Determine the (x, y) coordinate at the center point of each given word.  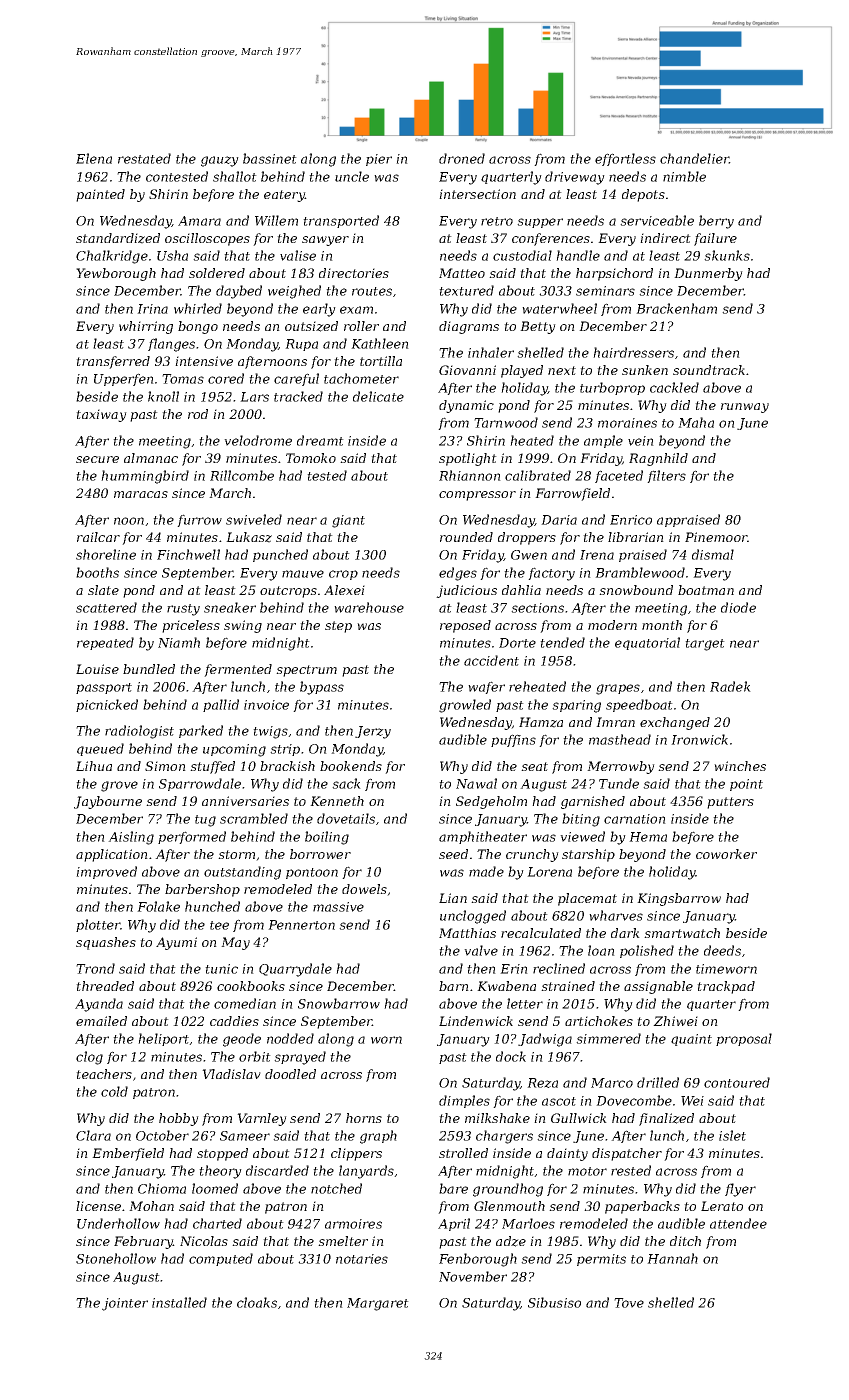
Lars (254, 397)
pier (379, 160)
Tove (629, 1303)
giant (348, 521)
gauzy (220, 161)
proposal (744, 1039)
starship (588, 855)
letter (525, 1003)
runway (745, 408)
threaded (105, 986)
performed (192, 837)
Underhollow (118, 1223)
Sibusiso (554, 1302)
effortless (625, 159)
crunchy (532, 855)
